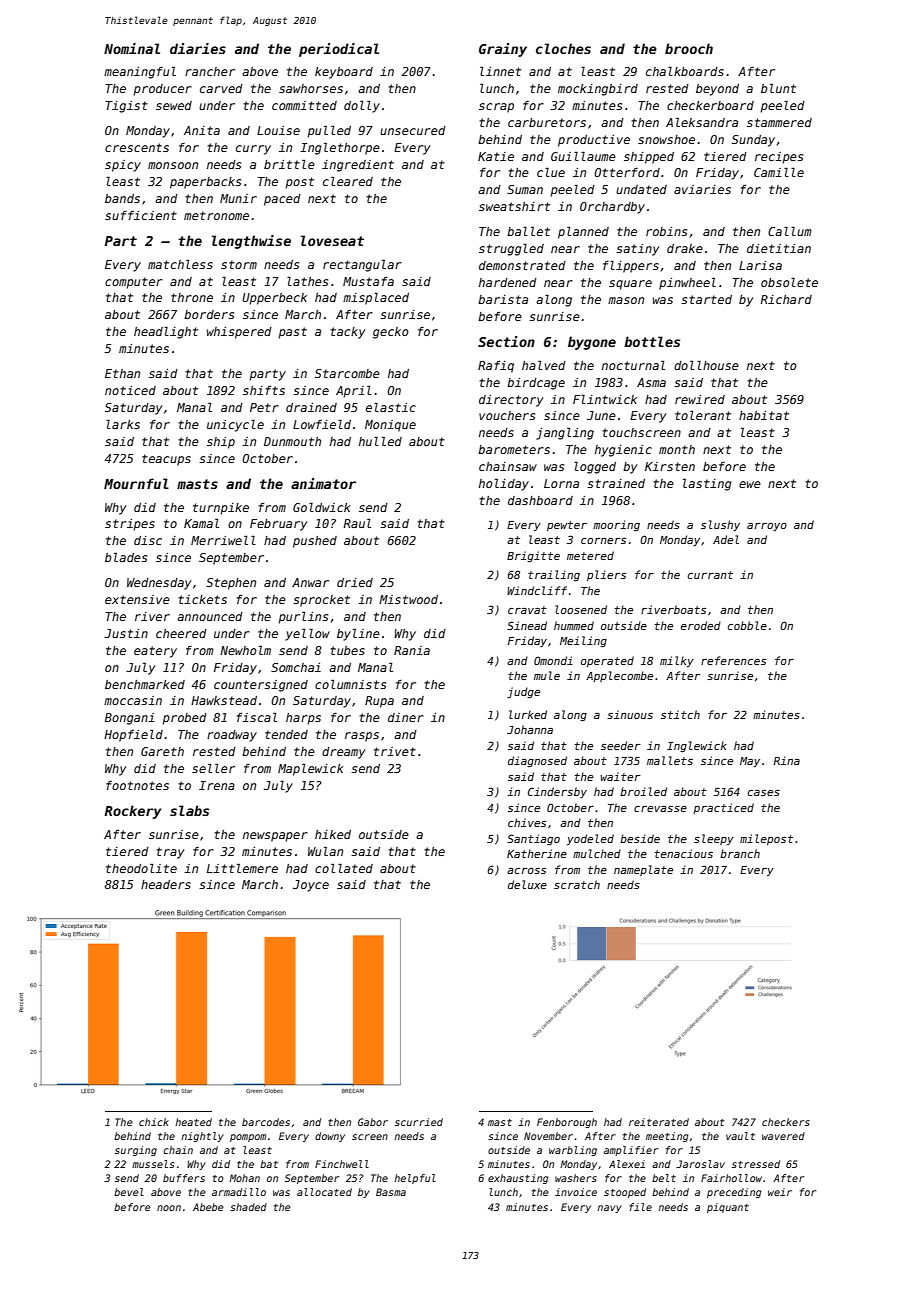 This screenshot has height=1308, width=924. I want to click on periodical, so click(339, 50).
